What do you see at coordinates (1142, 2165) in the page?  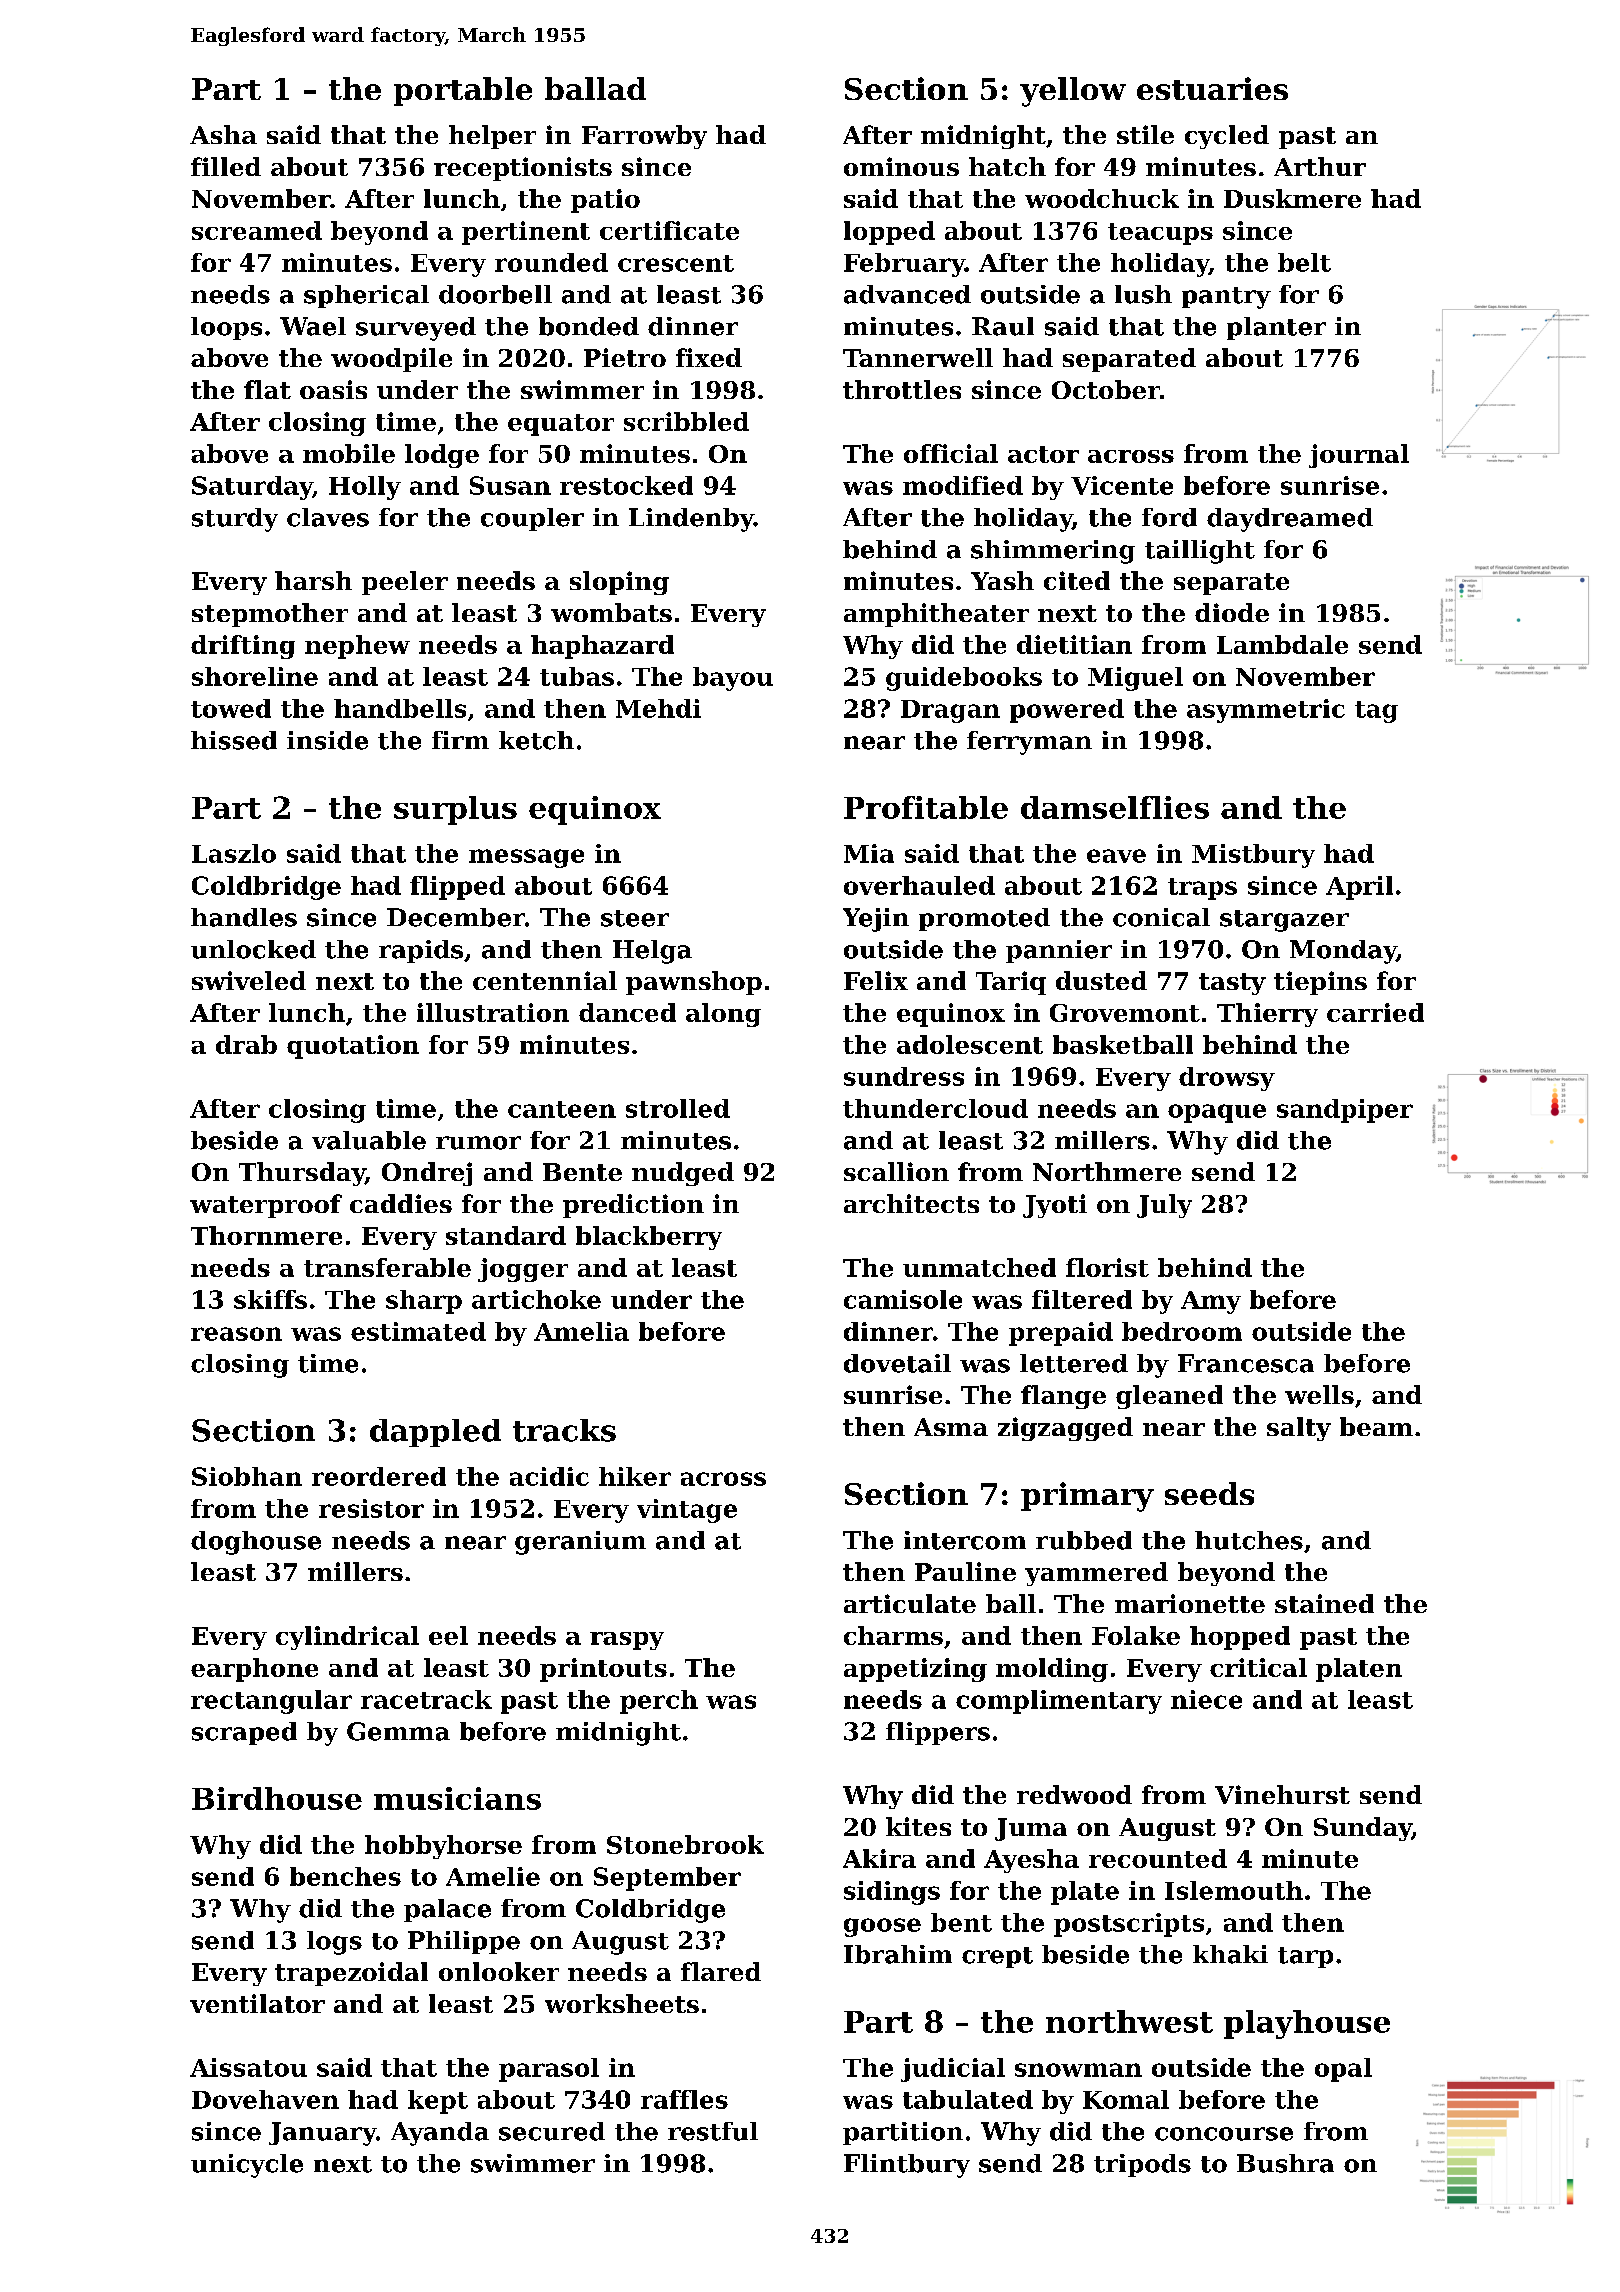 I see `tripods` at bounding box center [1142, 2165].
